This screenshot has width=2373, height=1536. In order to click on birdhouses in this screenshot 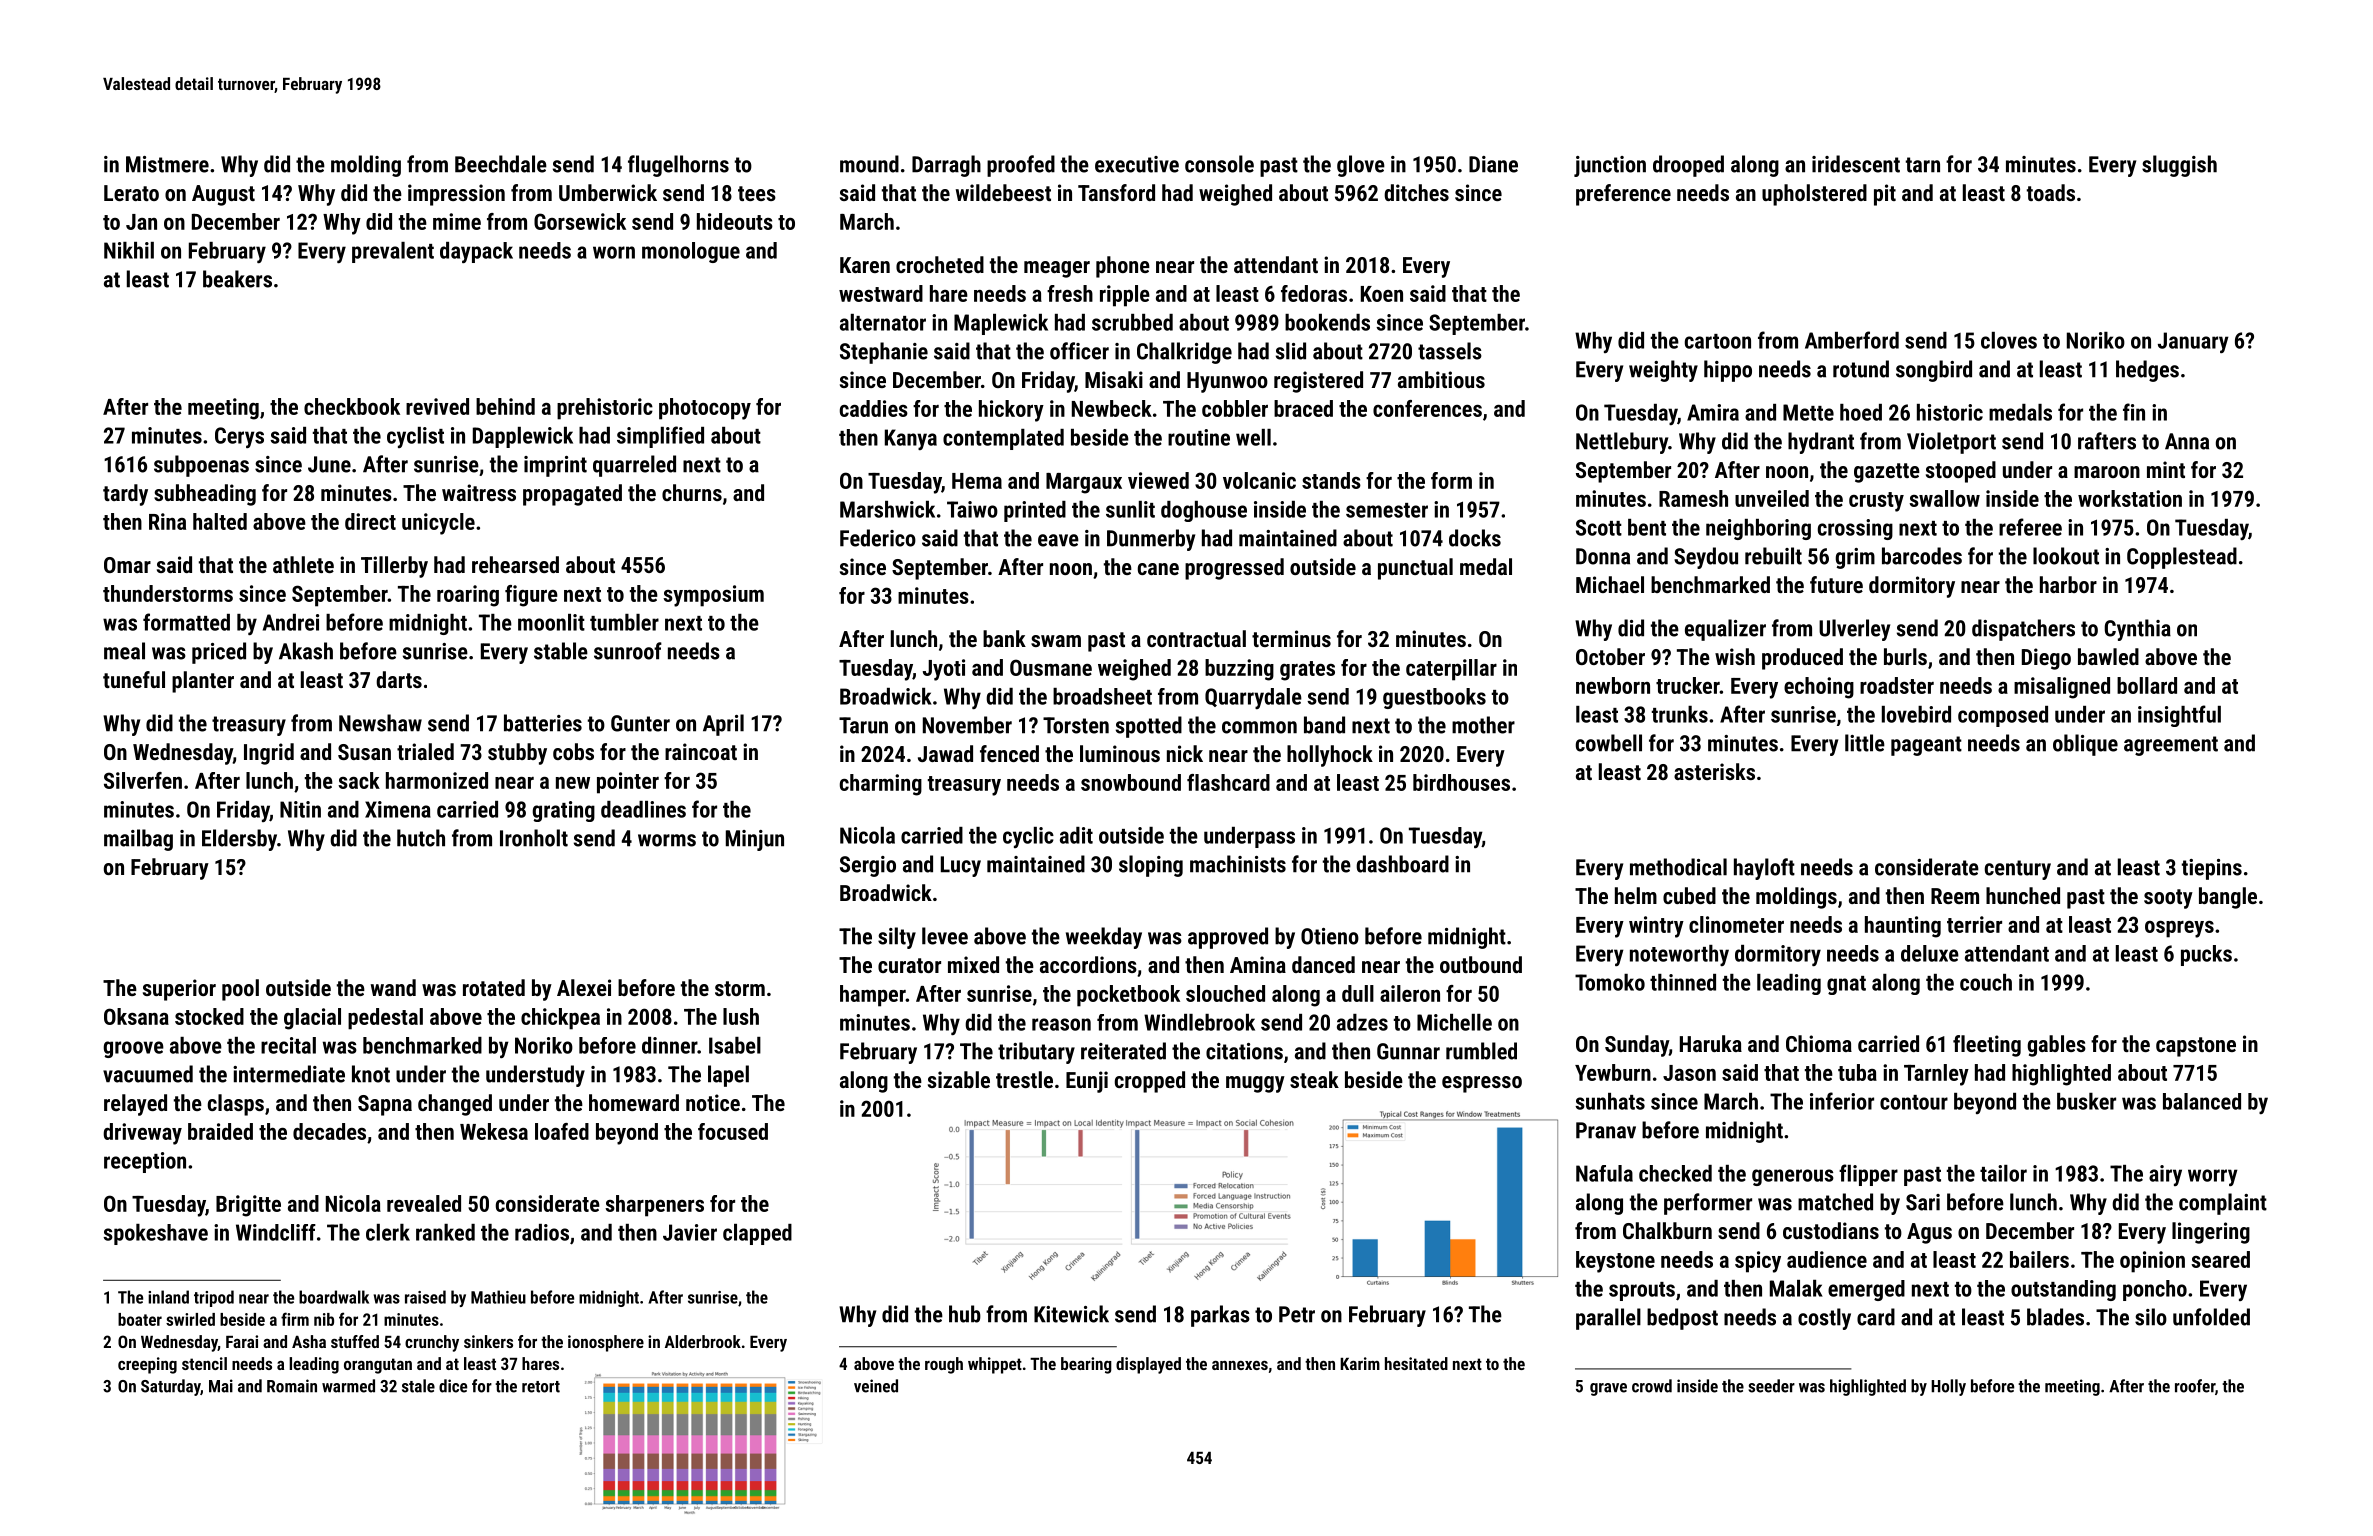, I will do `click(1461, 782)`.
